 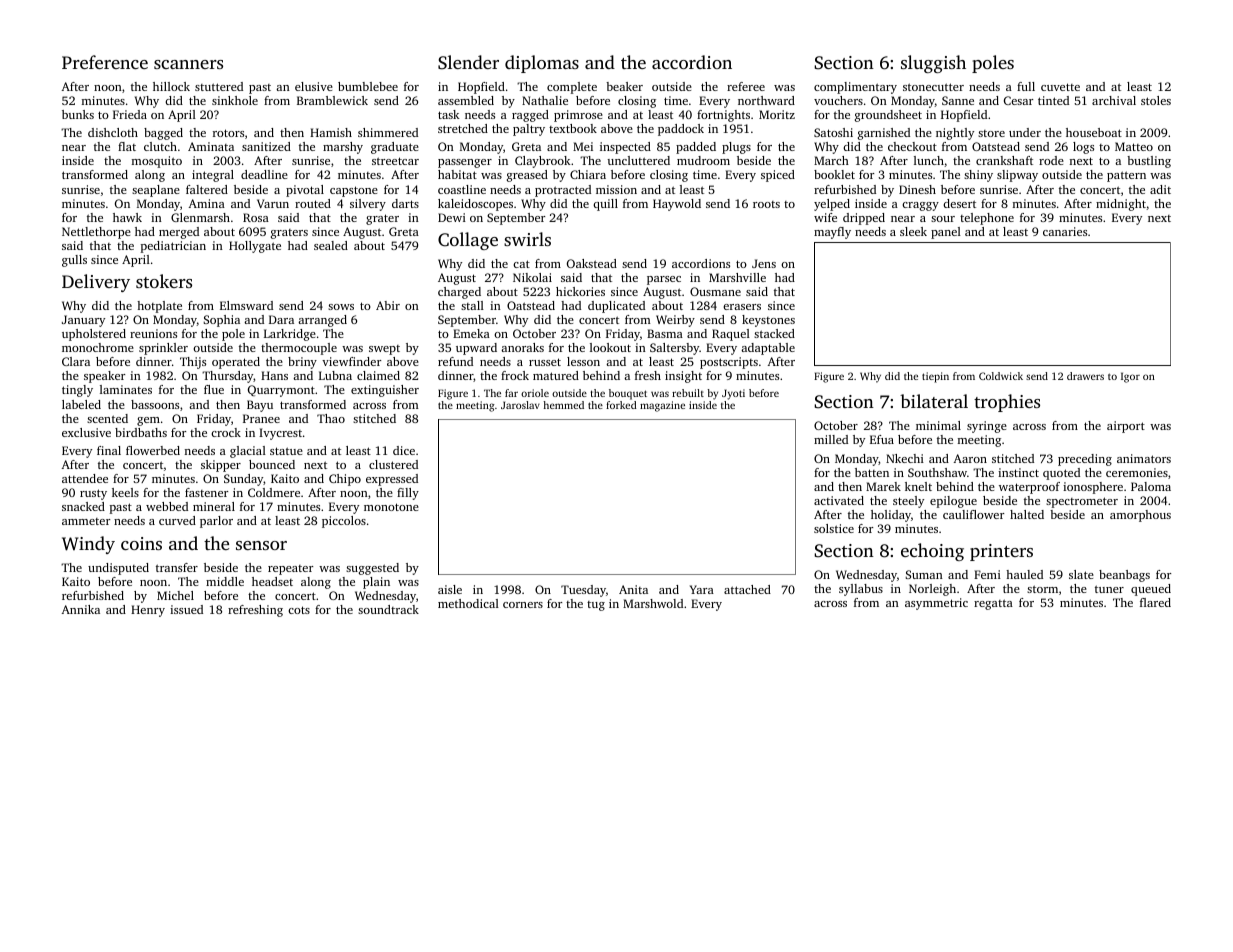 I want to click on Igor, so click(x=1130, y=377).
